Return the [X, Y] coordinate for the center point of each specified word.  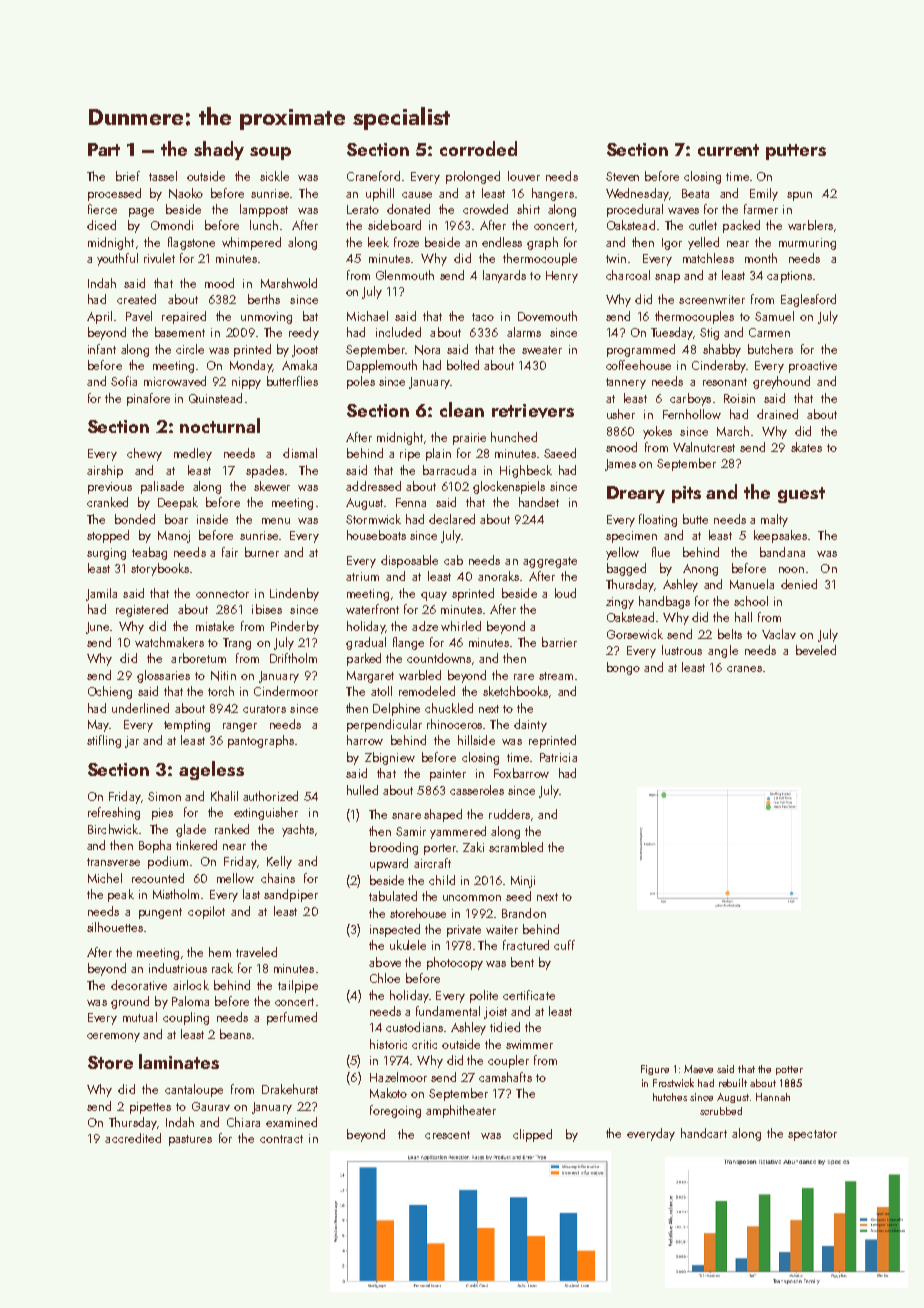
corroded [478, 148]
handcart [704, 1133]
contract [281, 1139]
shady [219, 150]
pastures [190, 1140]
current [728, 150]
